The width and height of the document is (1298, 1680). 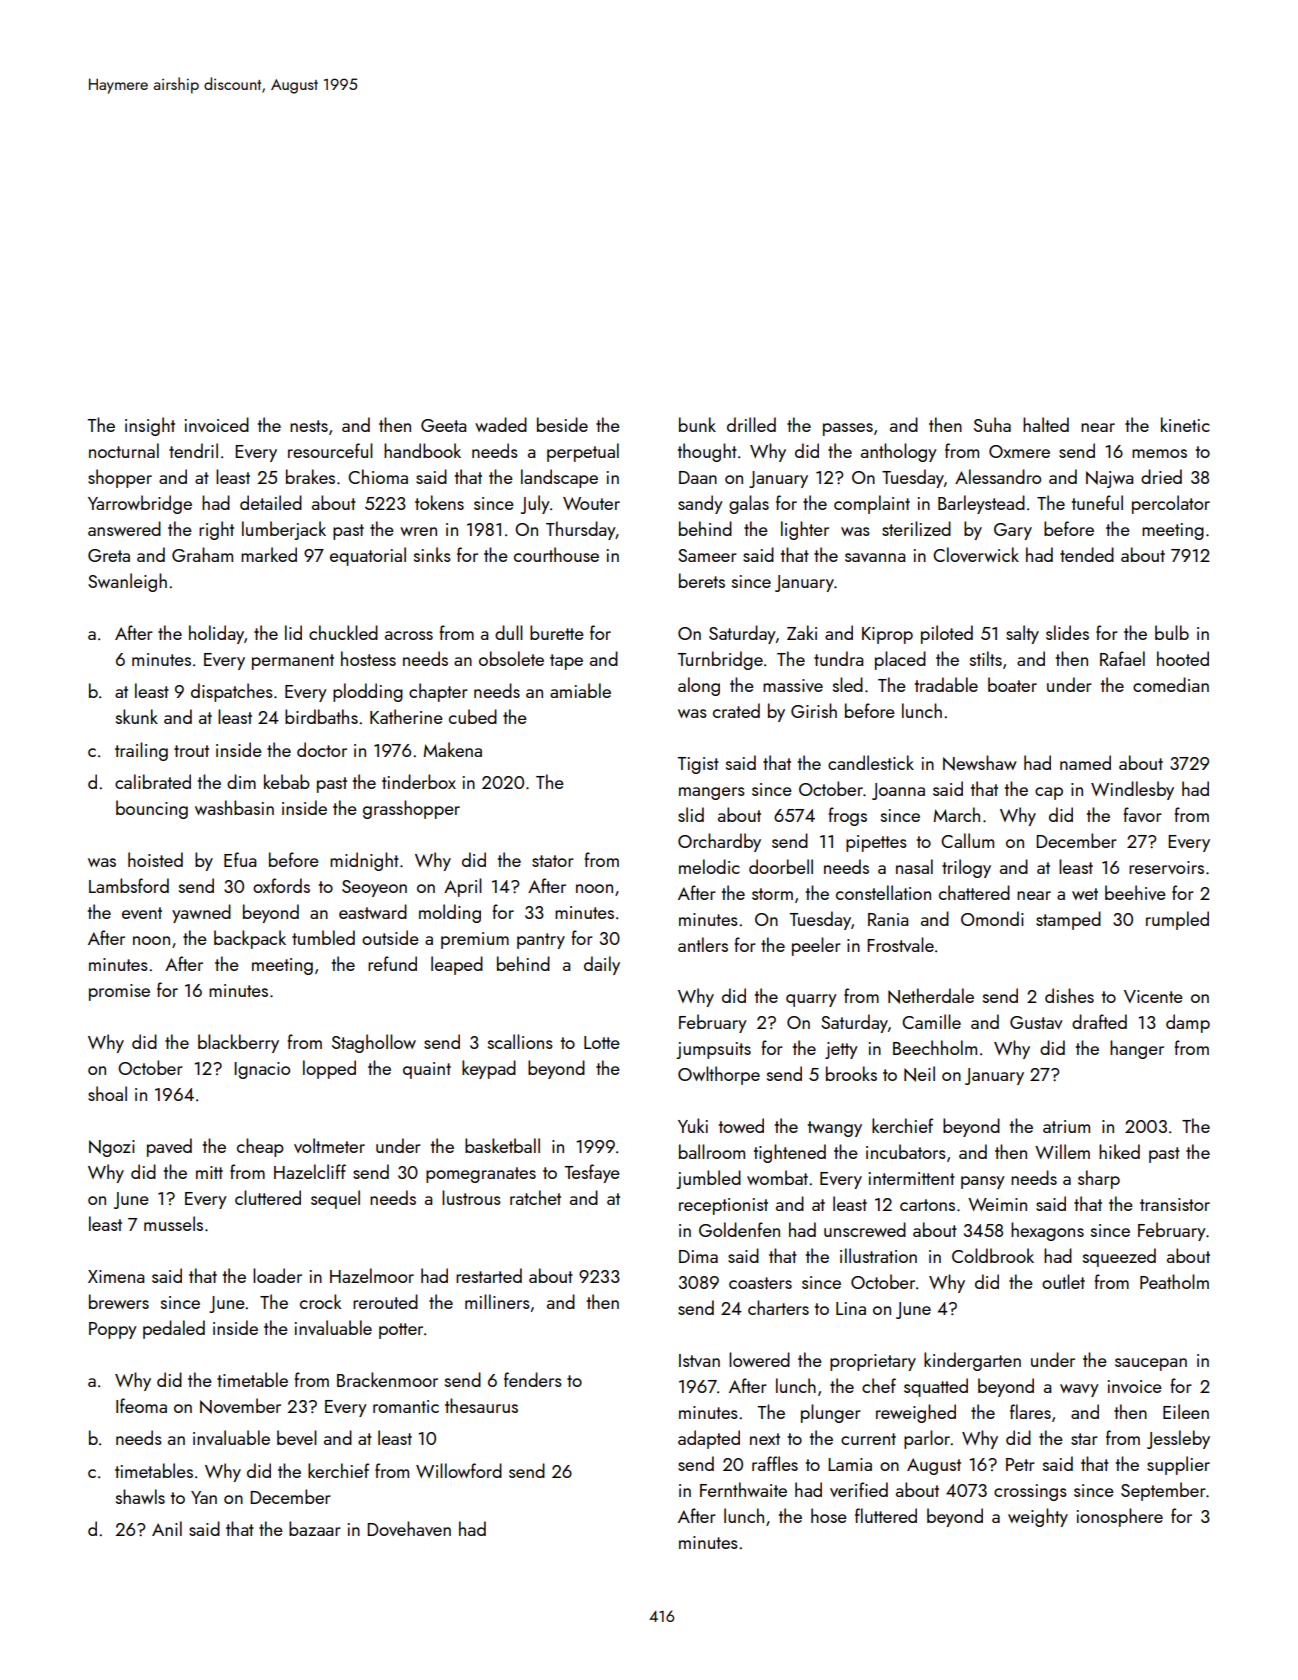 I want to click on Ifeoma, so click(x=141, y=1405).
